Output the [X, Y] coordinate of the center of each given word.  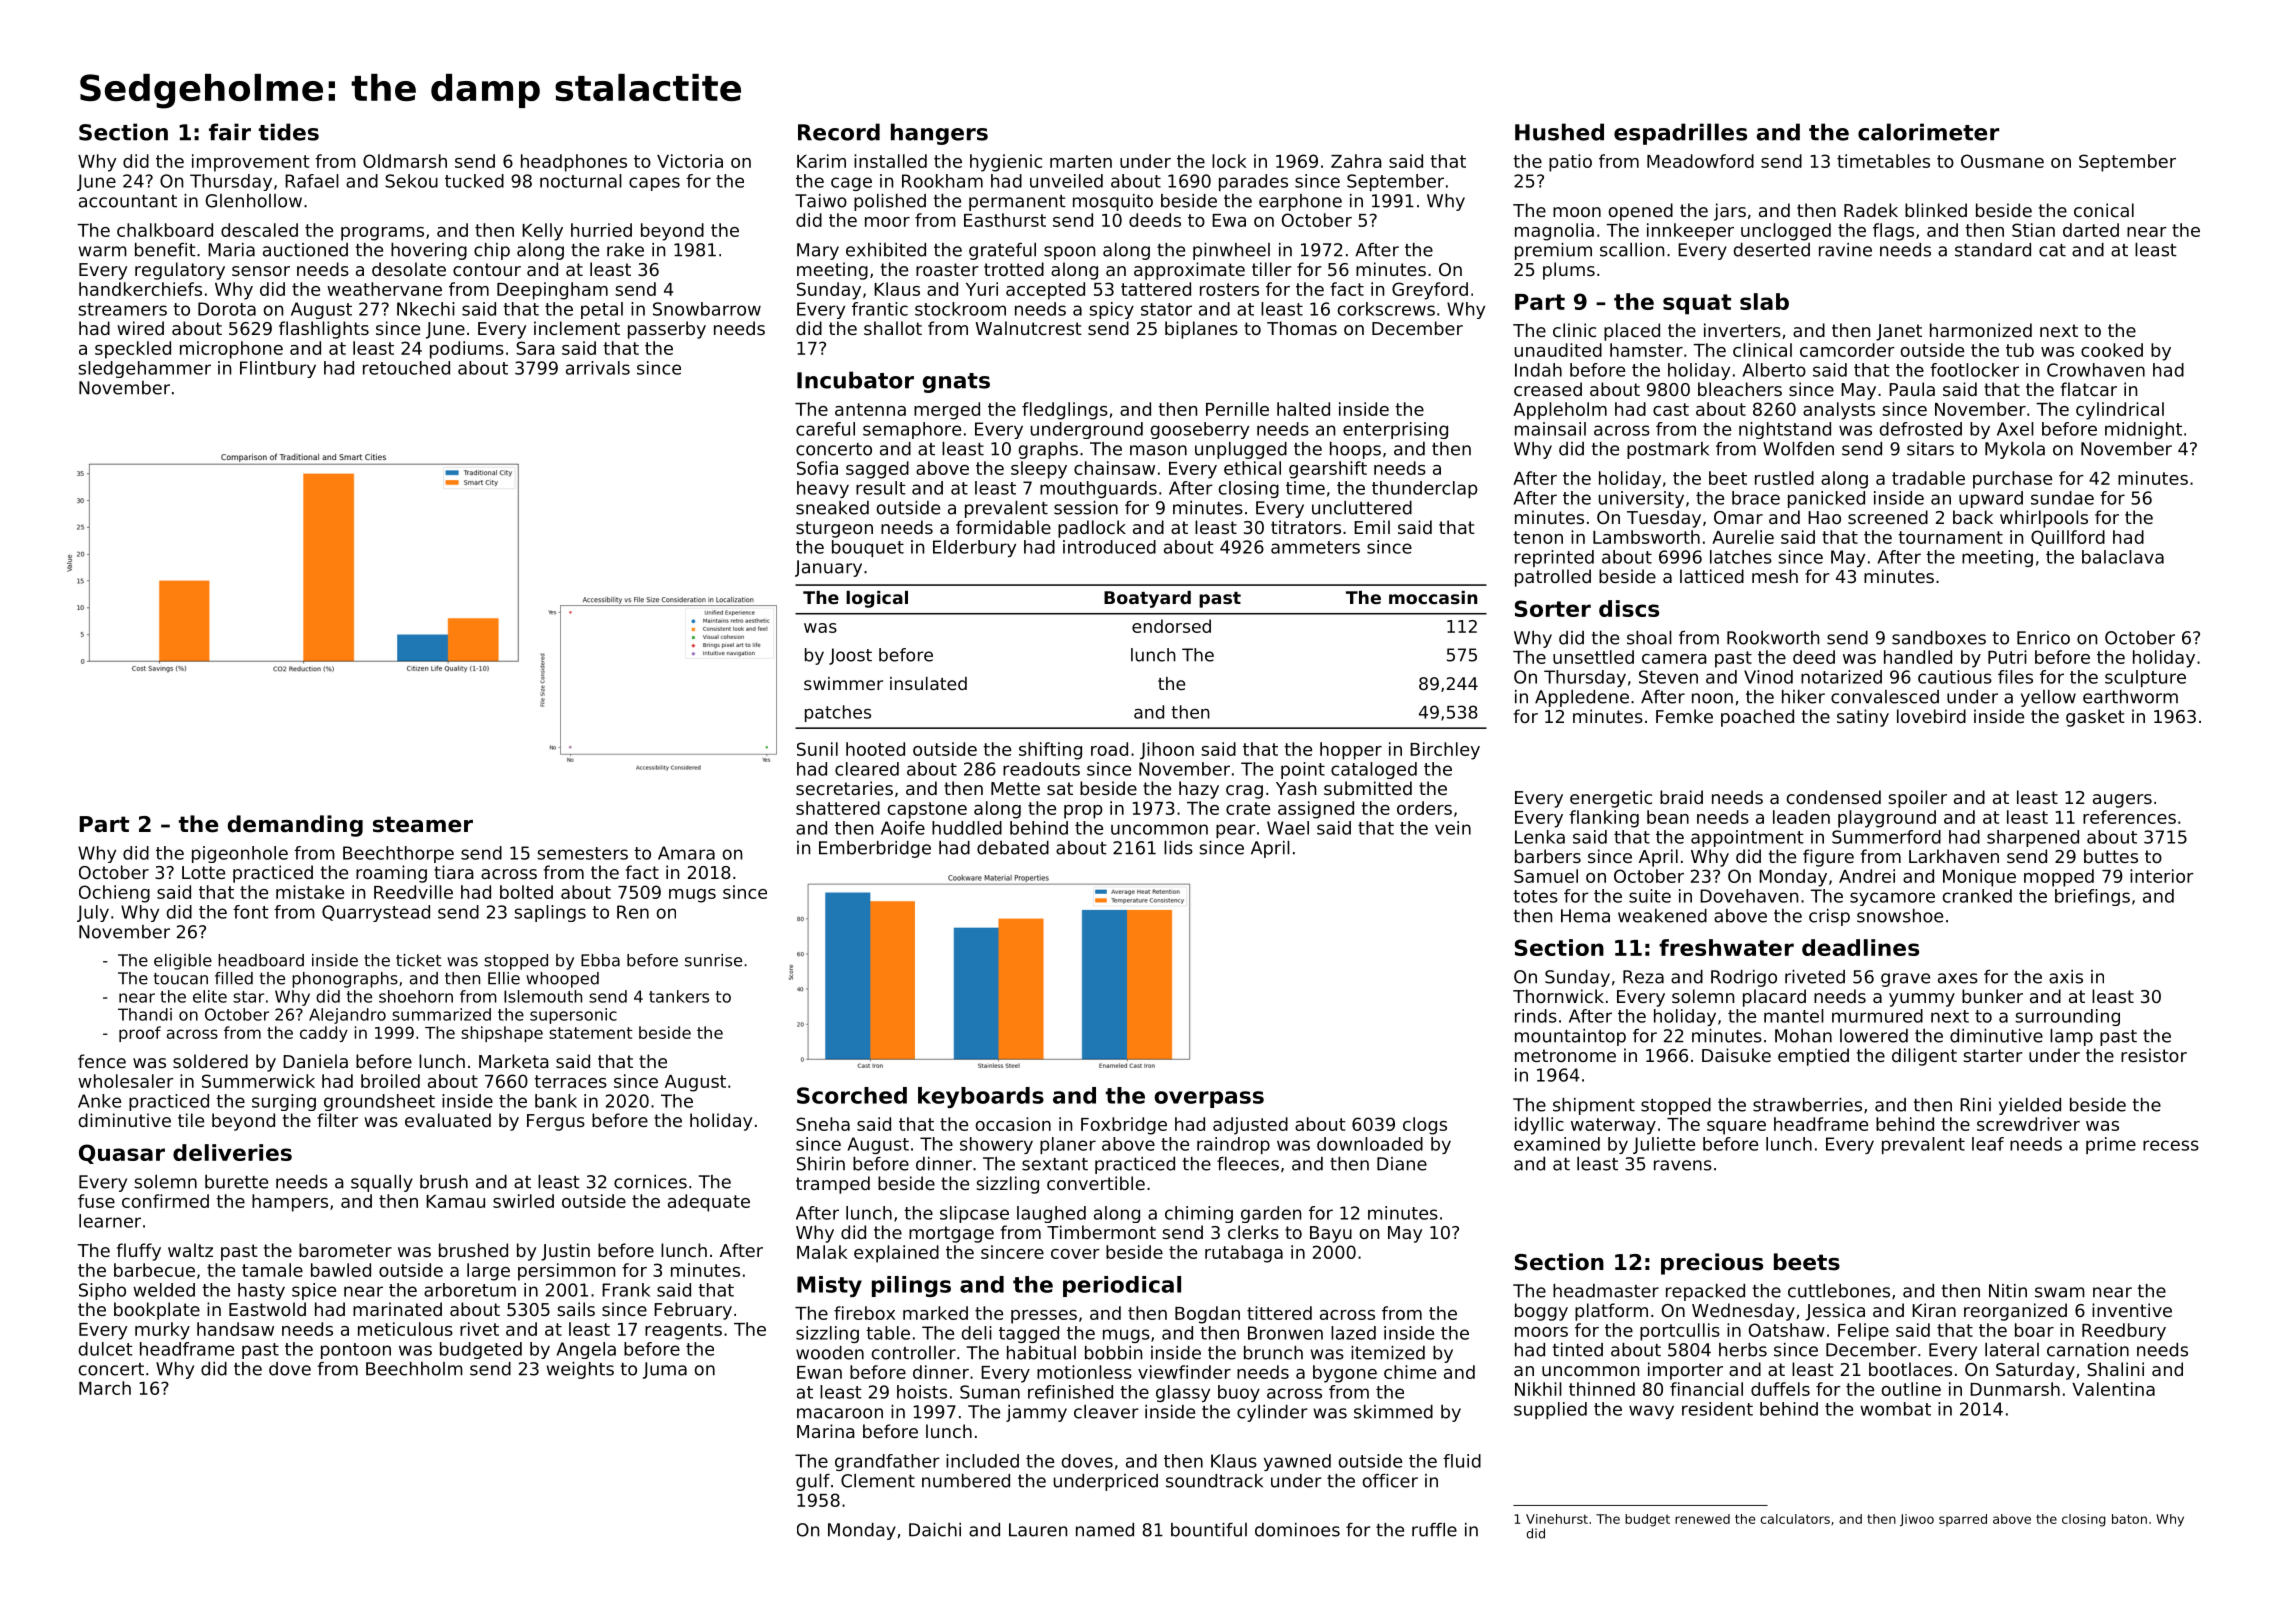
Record [839, 132]
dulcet [106, 1349]
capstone [927, 810]
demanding [295, 826]
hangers [939, 134]
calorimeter [1928, 132]
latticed [1712, 576]
